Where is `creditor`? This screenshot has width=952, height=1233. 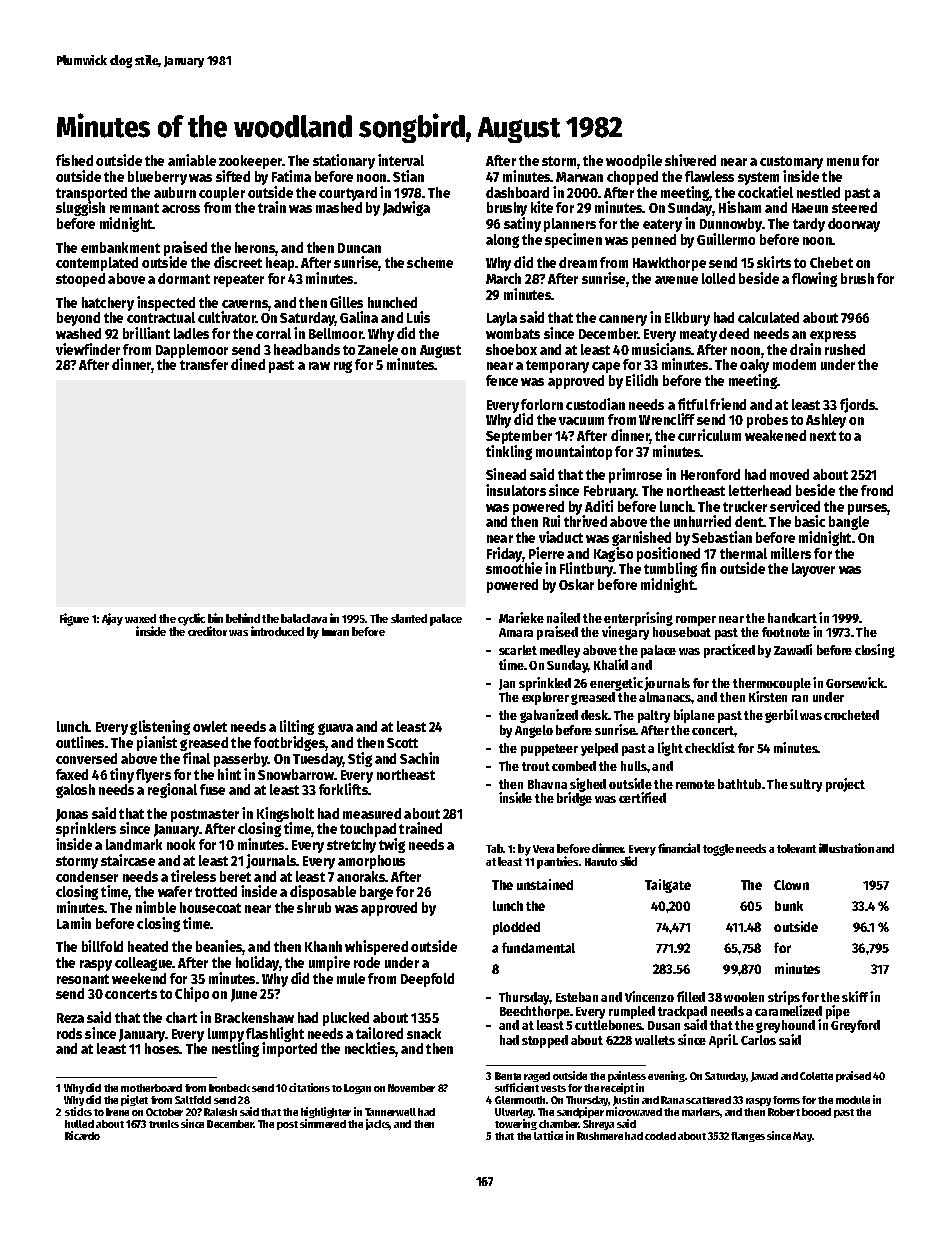 creditor is located at coordinates (207, 631).
